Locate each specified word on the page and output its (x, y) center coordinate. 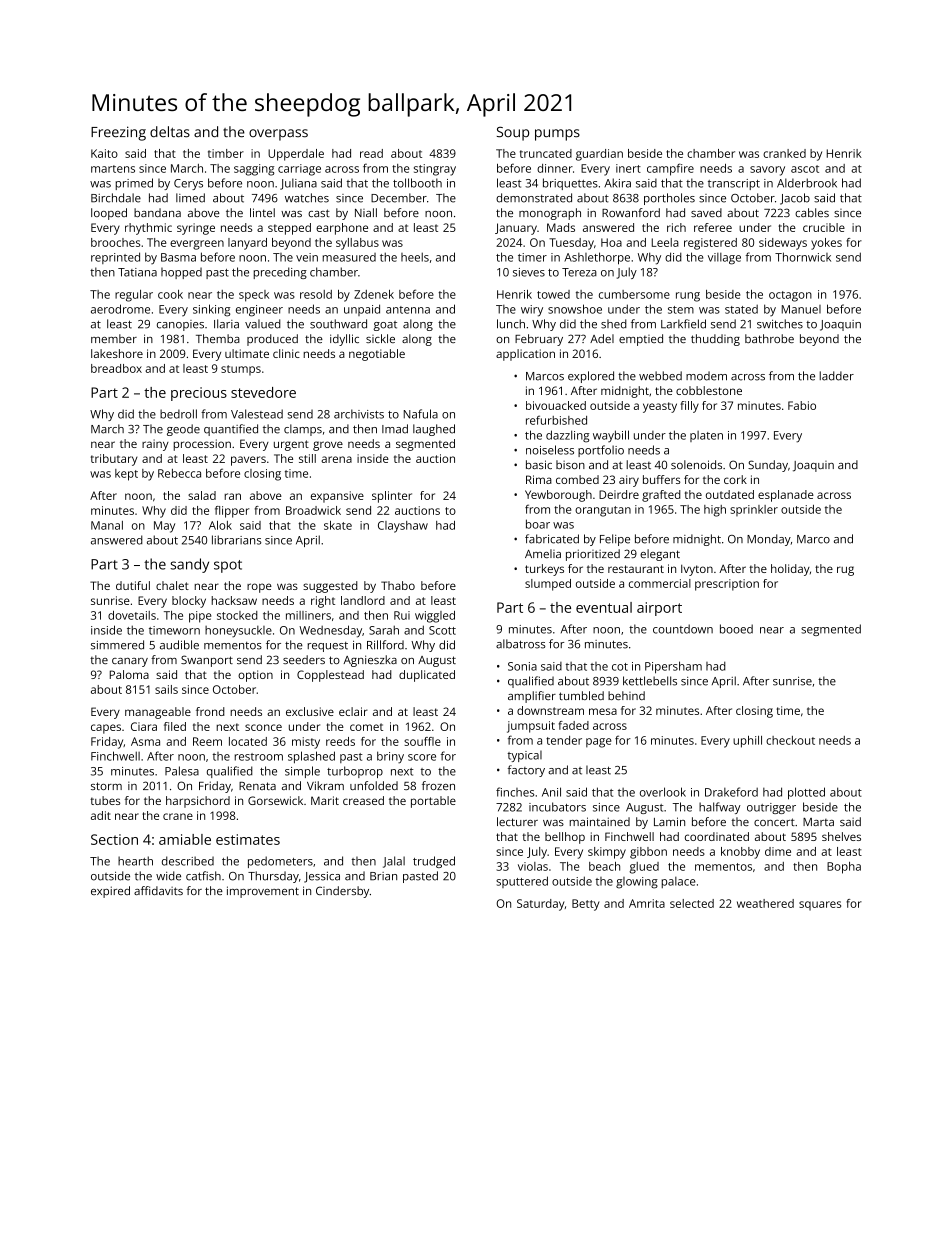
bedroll (178, 414)
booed (736, 629)
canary (130, 662)
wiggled (435, 617)
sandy (189, 565)
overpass (278, 135)
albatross (521, 644)
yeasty (660, 407)
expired (110, 892)
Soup (513, 134)
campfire (670, 169)
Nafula (421, 414)
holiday (790, 570)
